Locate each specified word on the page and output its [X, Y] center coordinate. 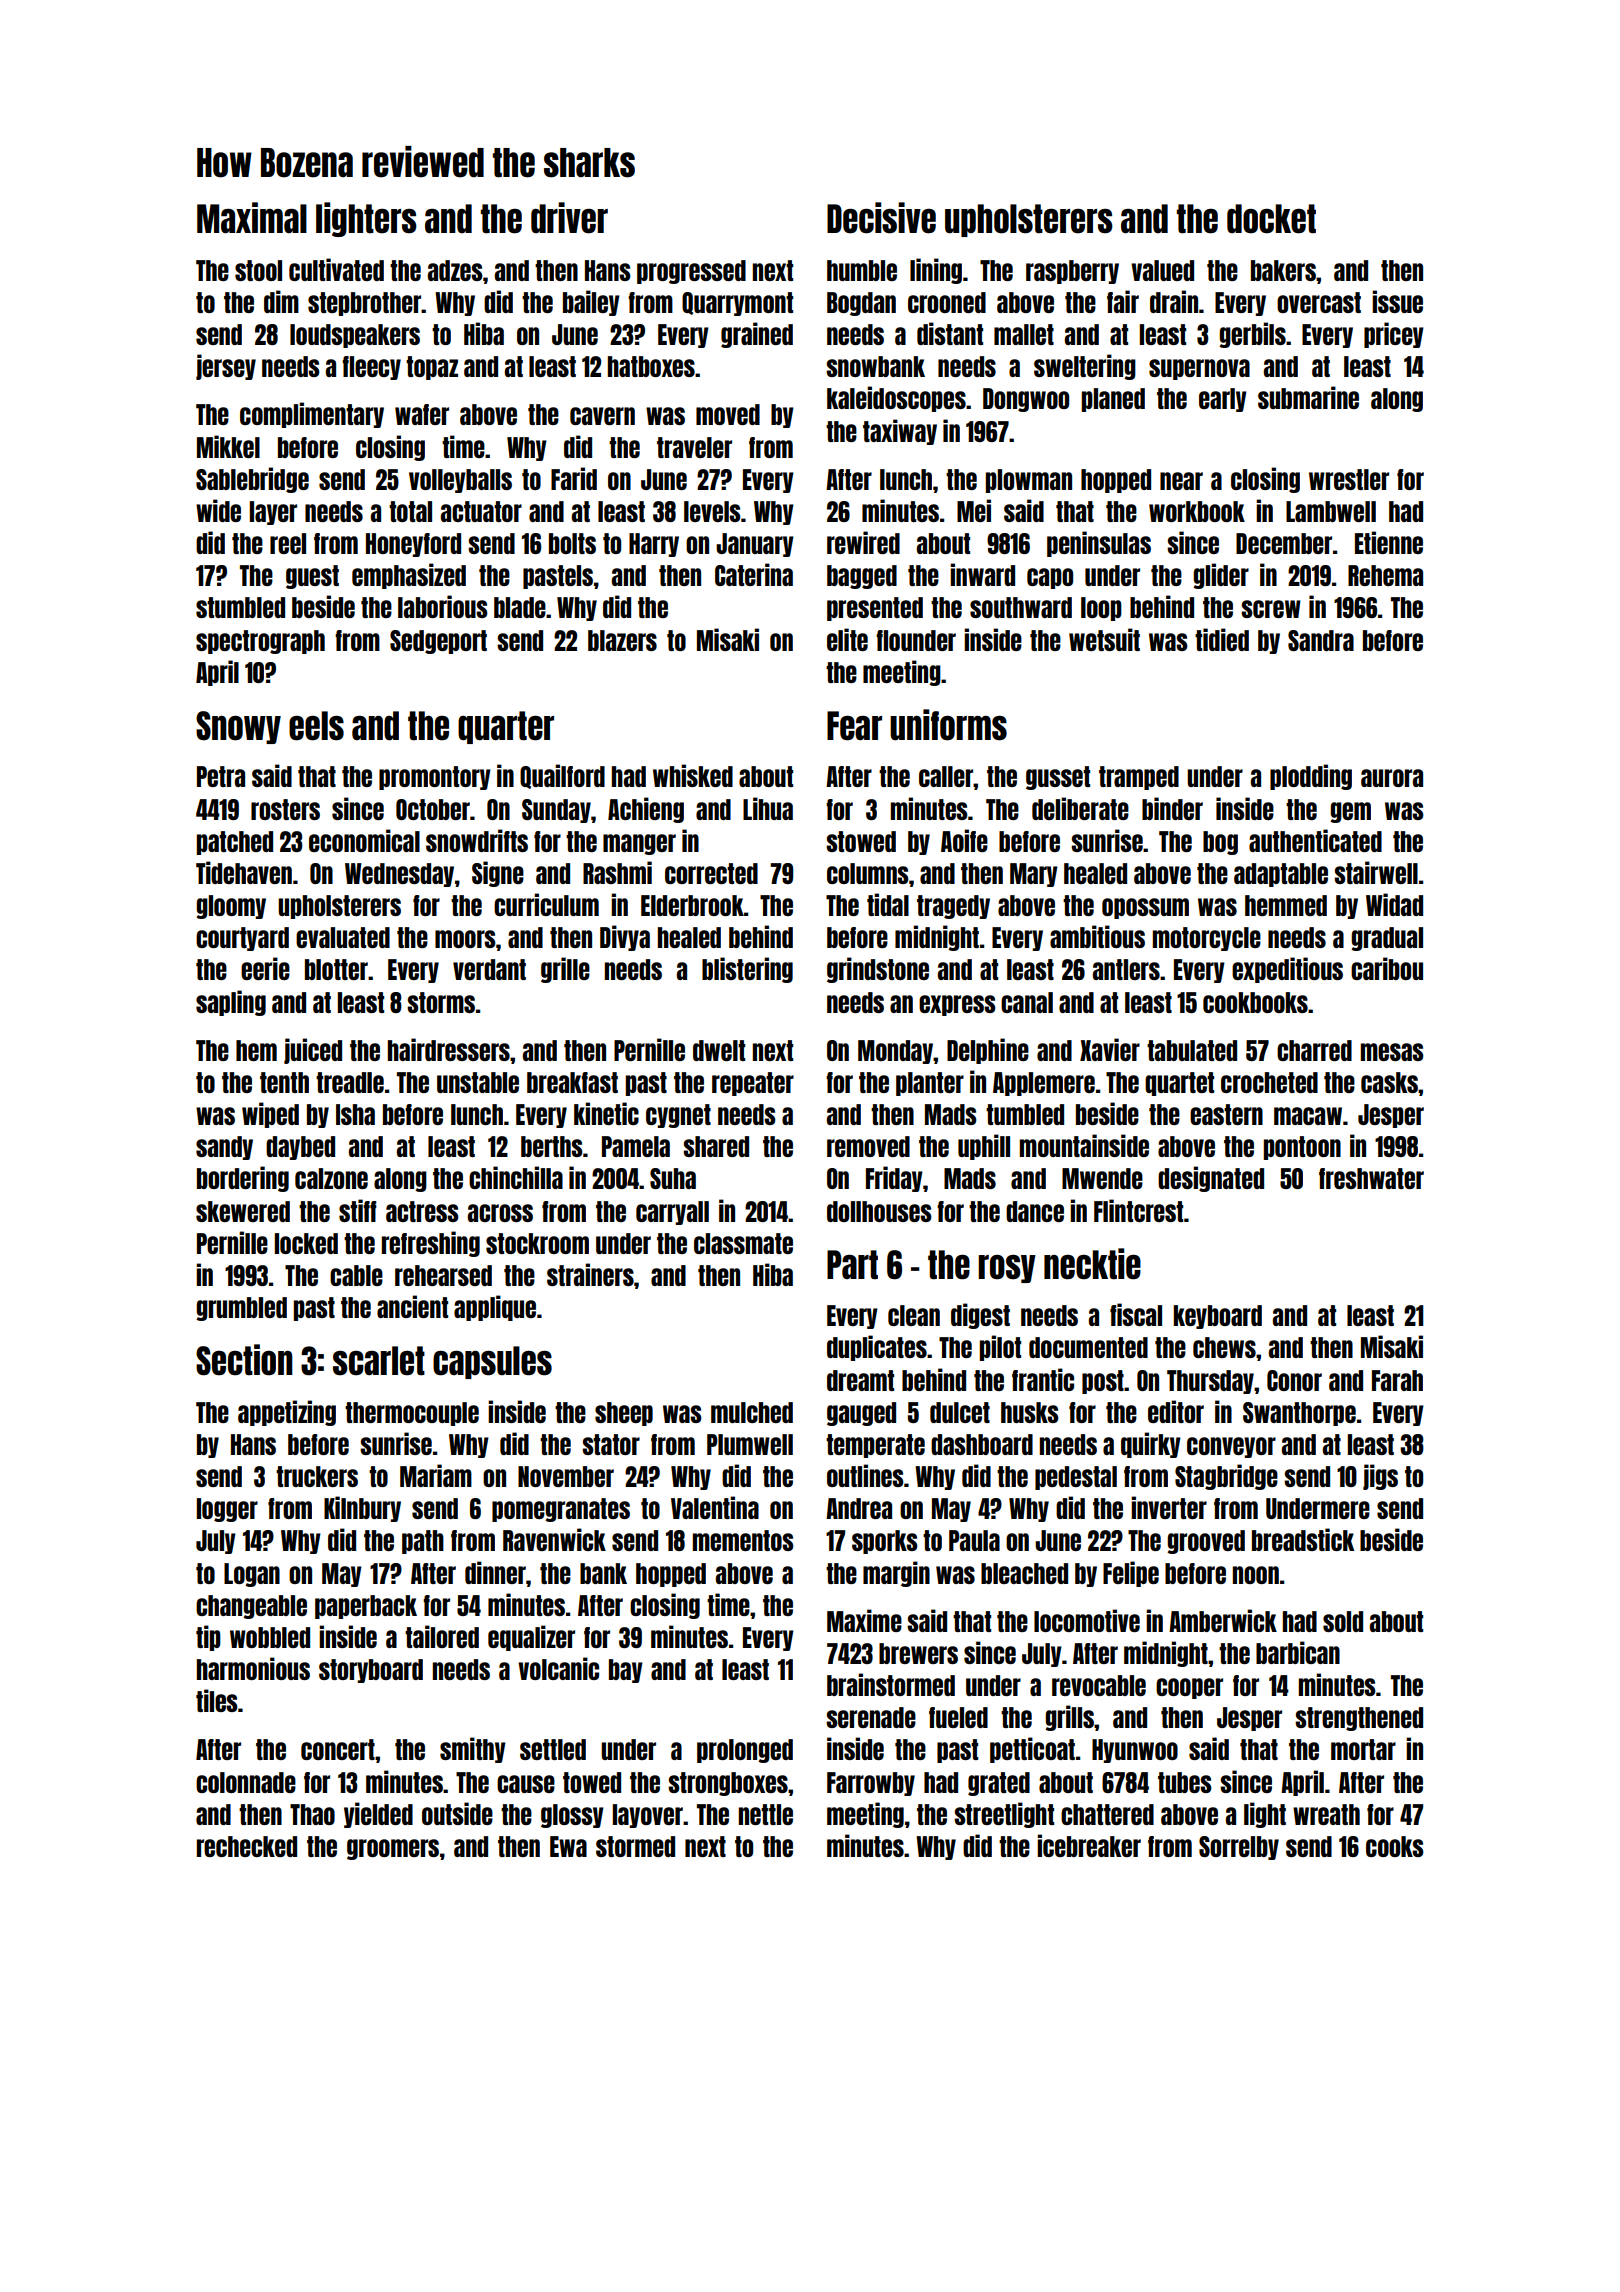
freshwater [1371, 1178]
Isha [355, 1114]
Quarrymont [737, 304]
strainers [590, 1274]
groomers [393, 1849]
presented [875, 609]
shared [716, 1146]
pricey [1394, 335]
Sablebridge [252, 480]
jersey [226, 367]
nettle [766, 1814]
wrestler [1349, 479]
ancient [412, 1306]
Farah [1397, 1380]
